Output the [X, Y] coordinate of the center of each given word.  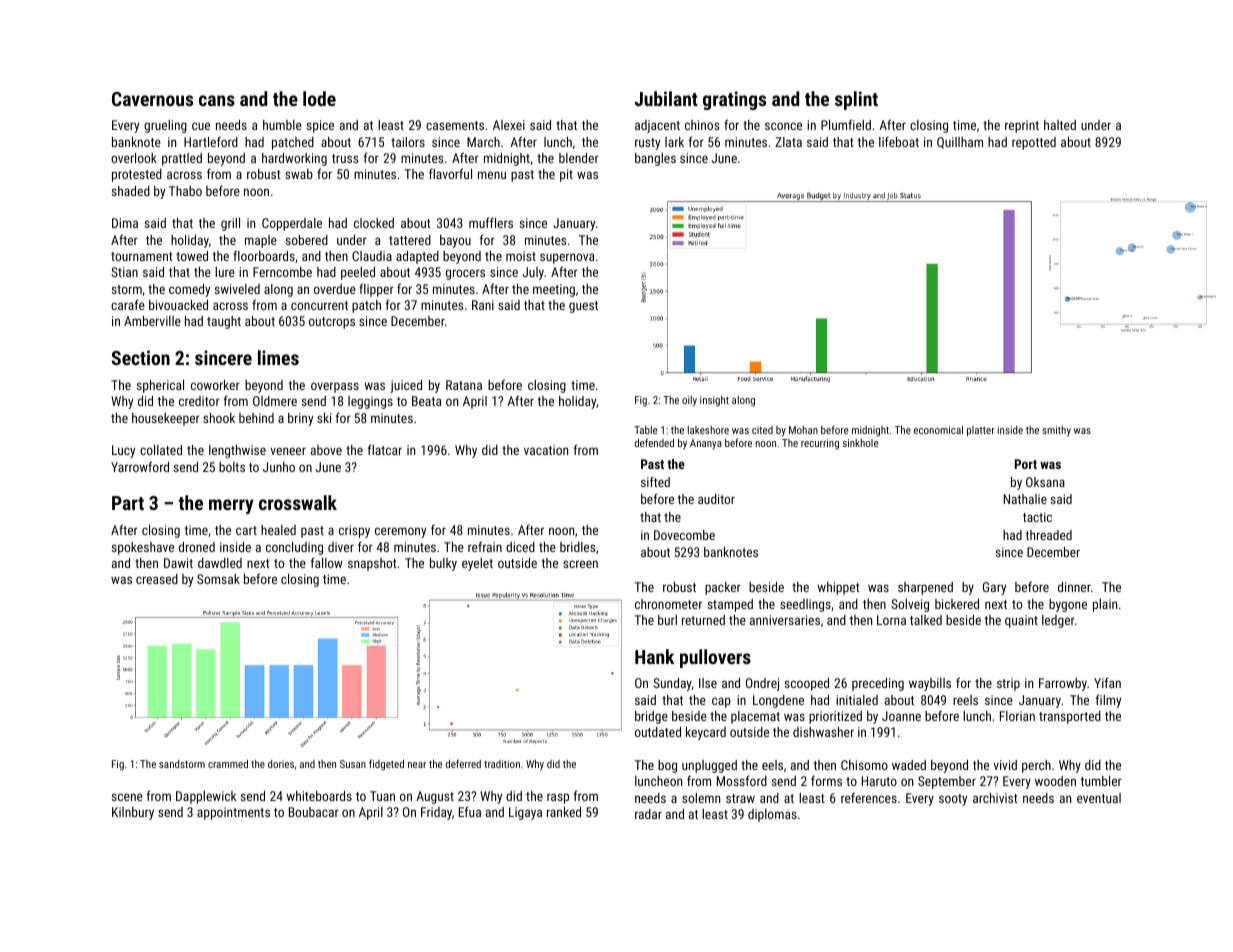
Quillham [960, 143]
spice [320, 126]
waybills [930, 684]
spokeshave [143, 548]
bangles [655, 159]
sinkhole [860, 443]
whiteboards [319, 796]
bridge [651, 717]
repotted [1034, 143]
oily [689, 401]
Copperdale [292, 224]
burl [667, 620]
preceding [878, 684]
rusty [647, 144]
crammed [228, 763]
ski [324, 418]
